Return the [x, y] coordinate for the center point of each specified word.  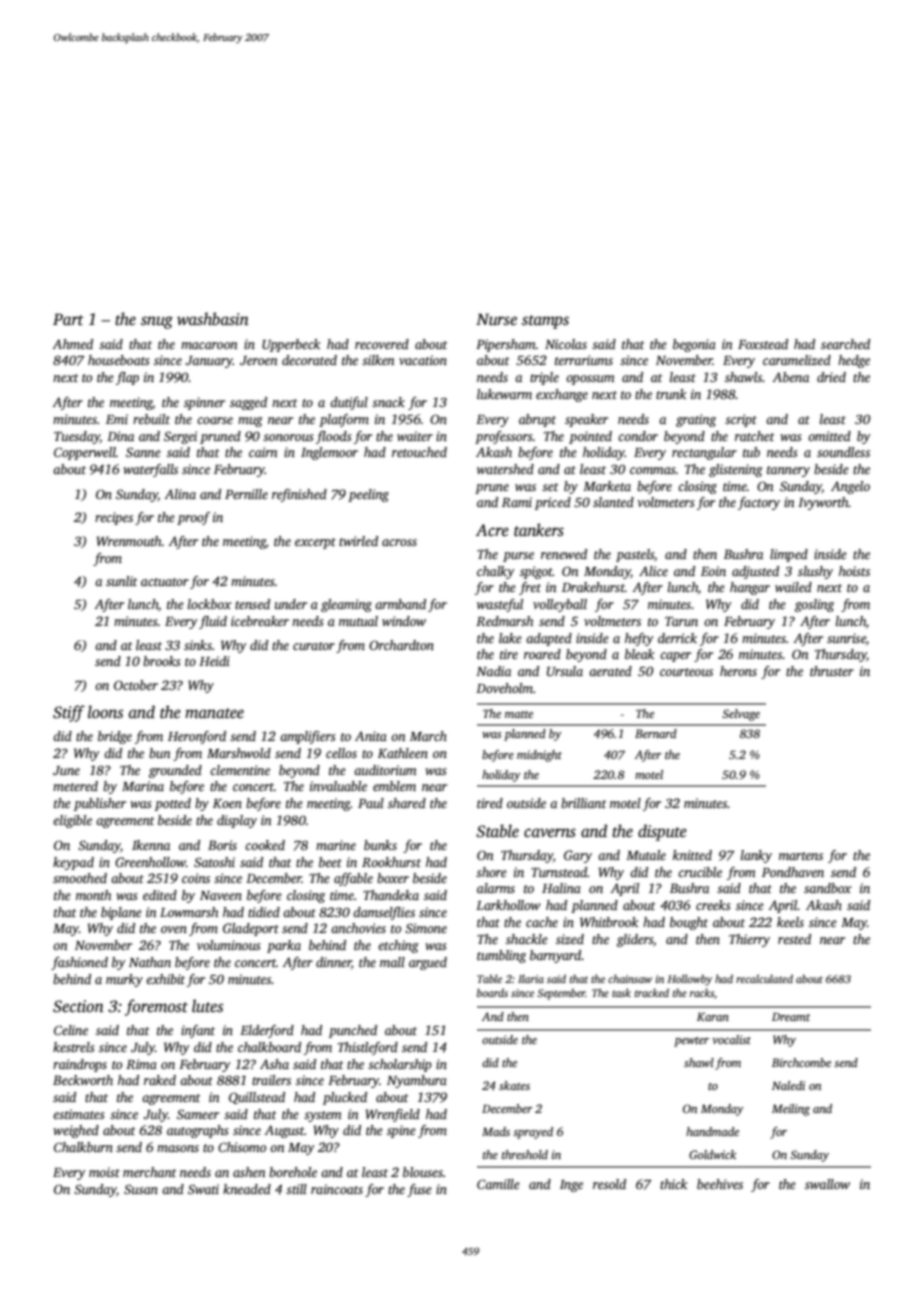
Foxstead [763, 344]
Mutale [646, 855]
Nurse [496, 319]
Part [68, 319]
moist [104, 1172]
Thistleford [368, 1048]
